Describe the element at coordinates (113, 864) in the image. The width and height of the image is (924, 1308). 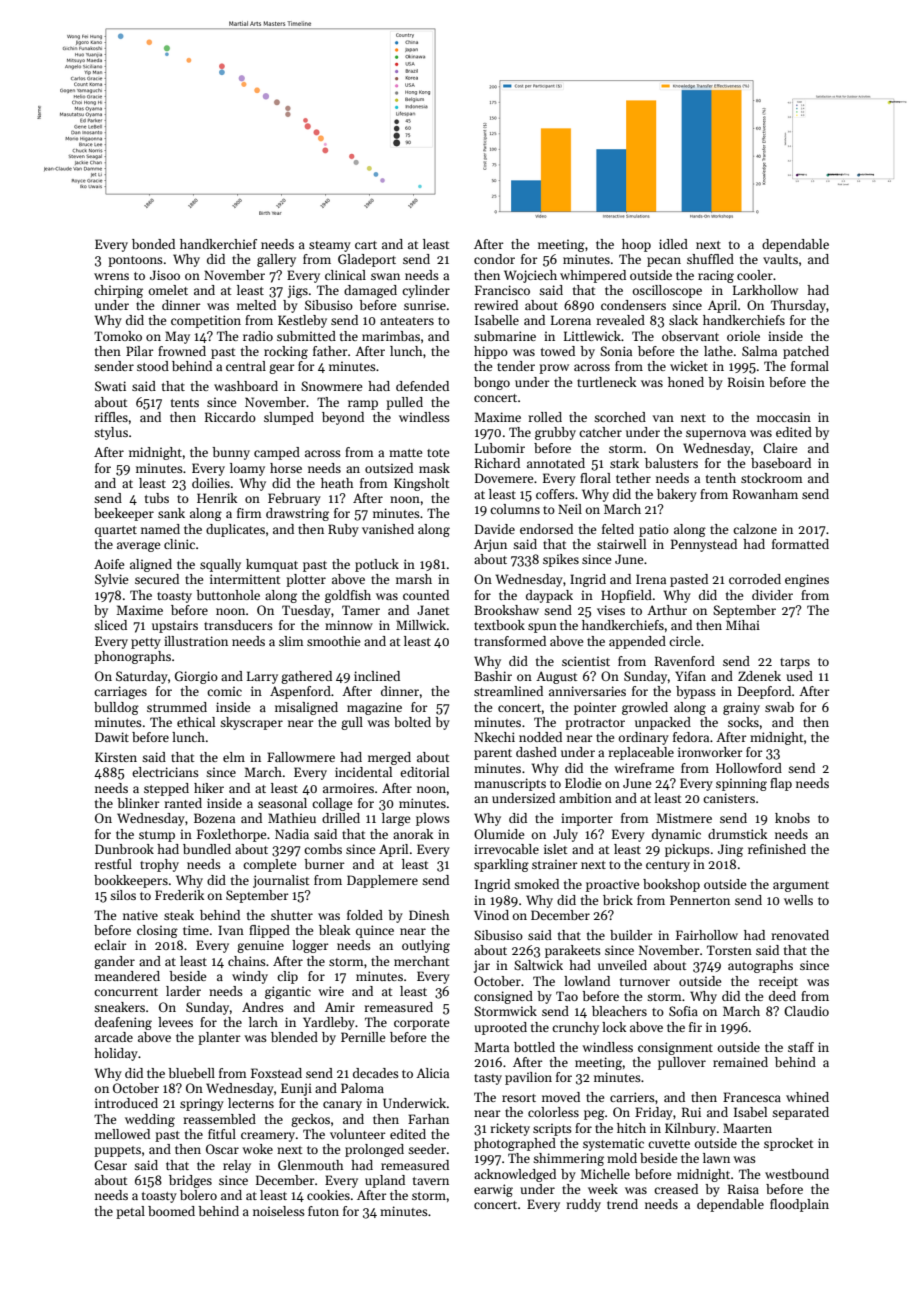
I see `restful` at that location.
